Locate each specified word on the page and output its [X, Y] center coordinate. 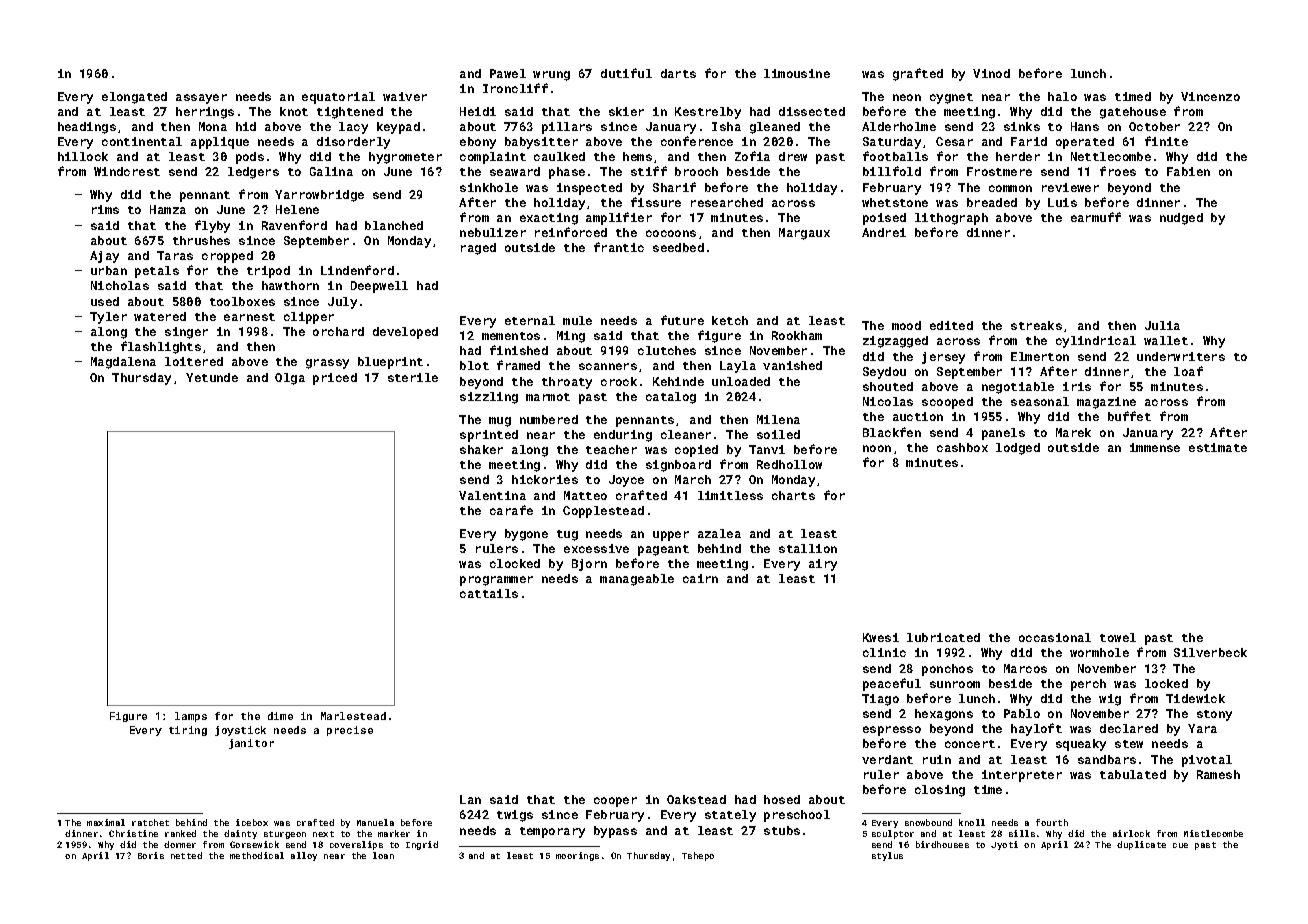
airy [823, 565]
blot [474, 365]
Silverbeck [1210, 652]
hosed [782, 799]
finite [1166, 141]
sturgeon [285, 835]
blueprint [390, 363]
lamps [191, 717]
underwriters [1181, 356]
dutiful [626, 73]
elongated [134, 98]
